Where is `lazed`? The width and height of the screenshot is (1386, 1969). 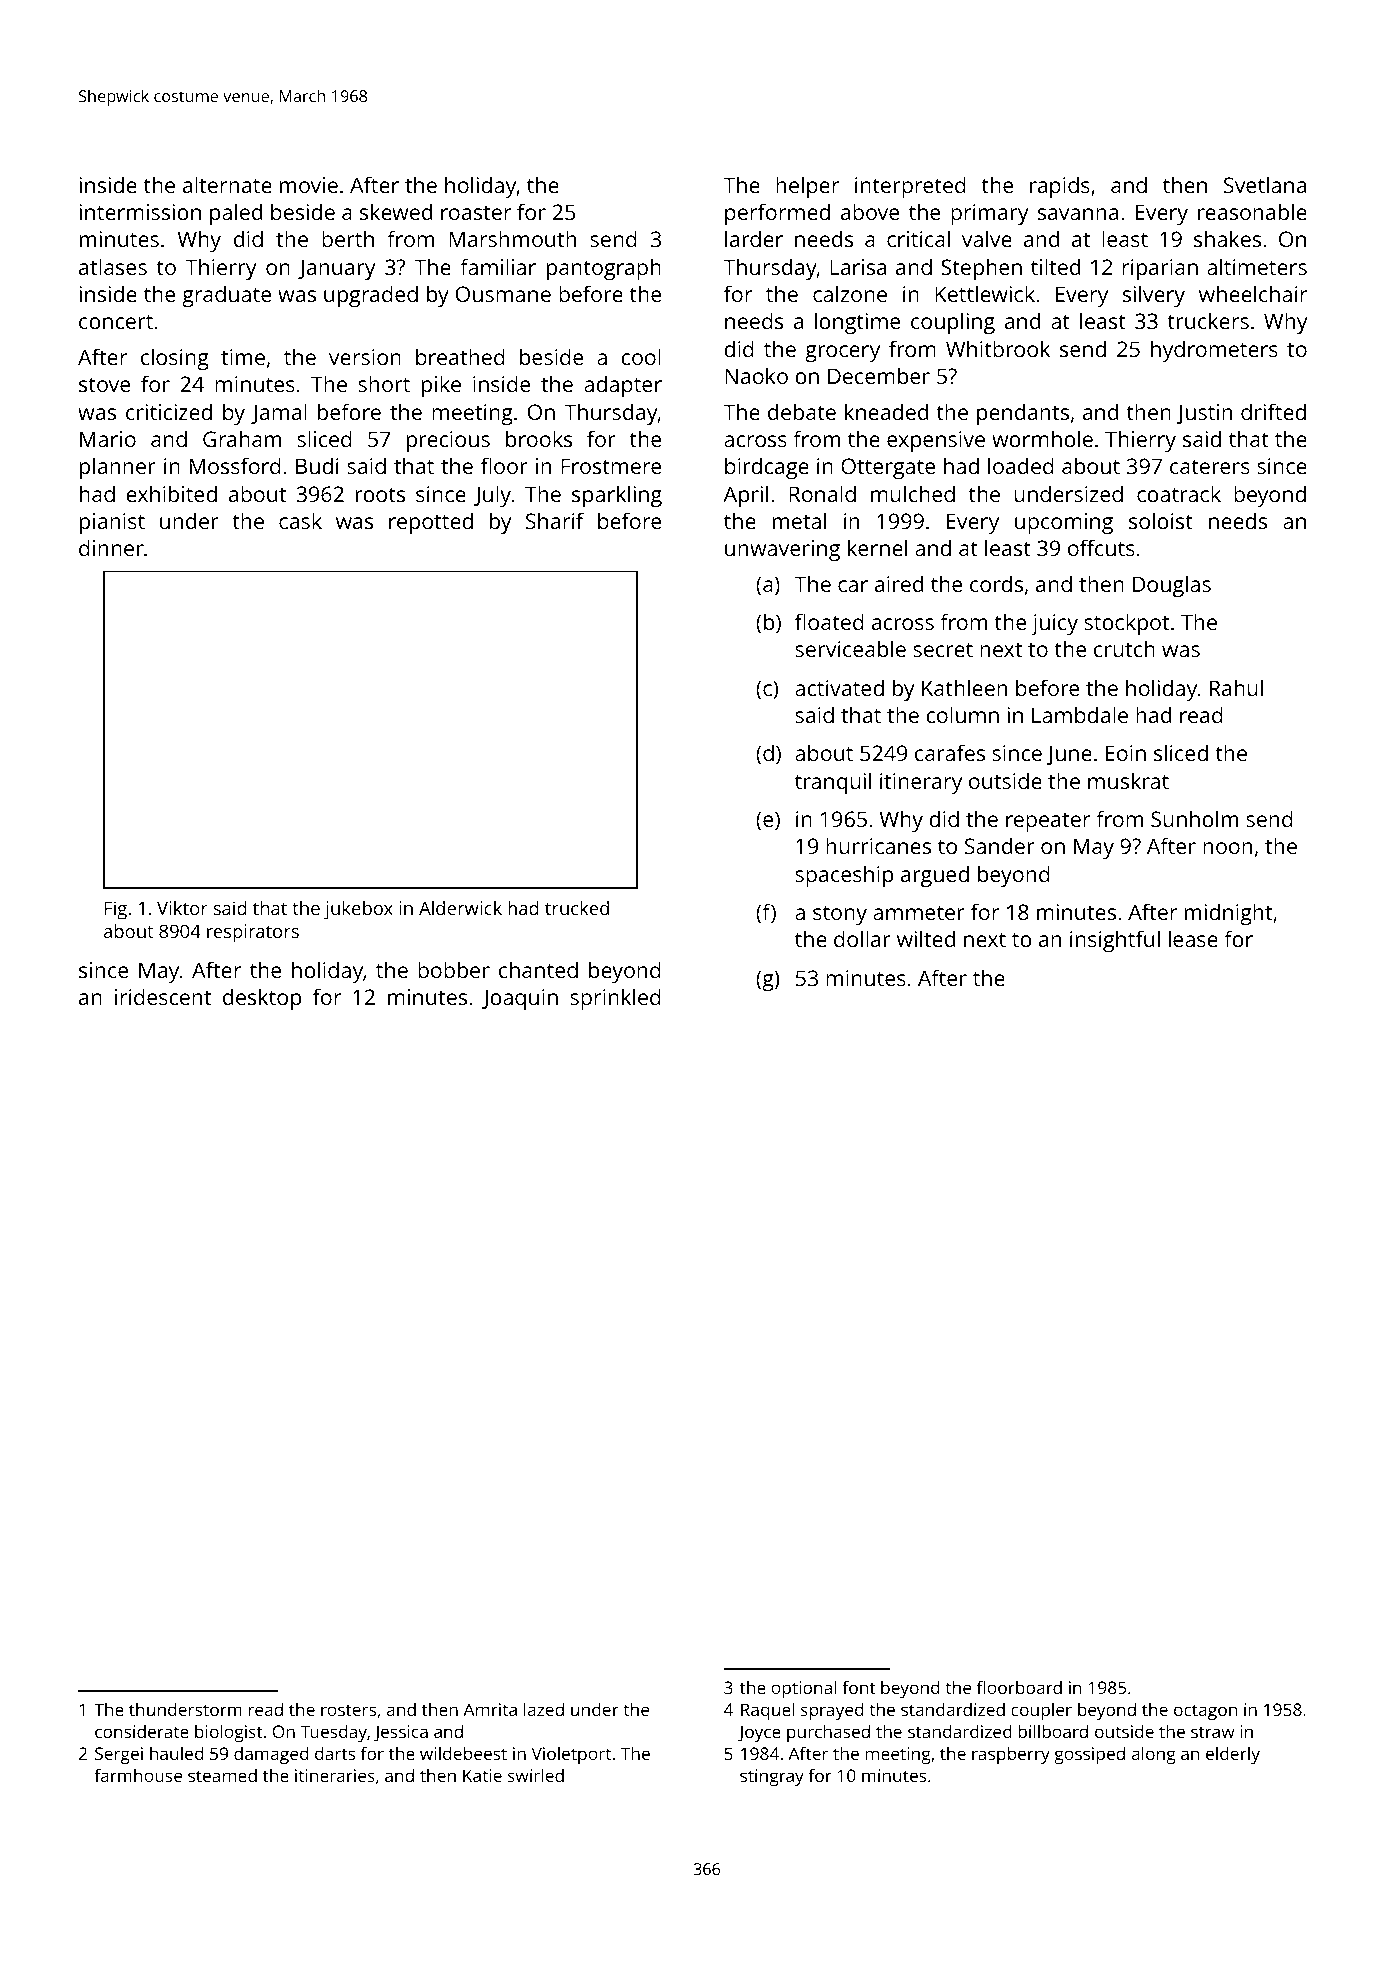 lazed is located at coordinates (544, 1709).
